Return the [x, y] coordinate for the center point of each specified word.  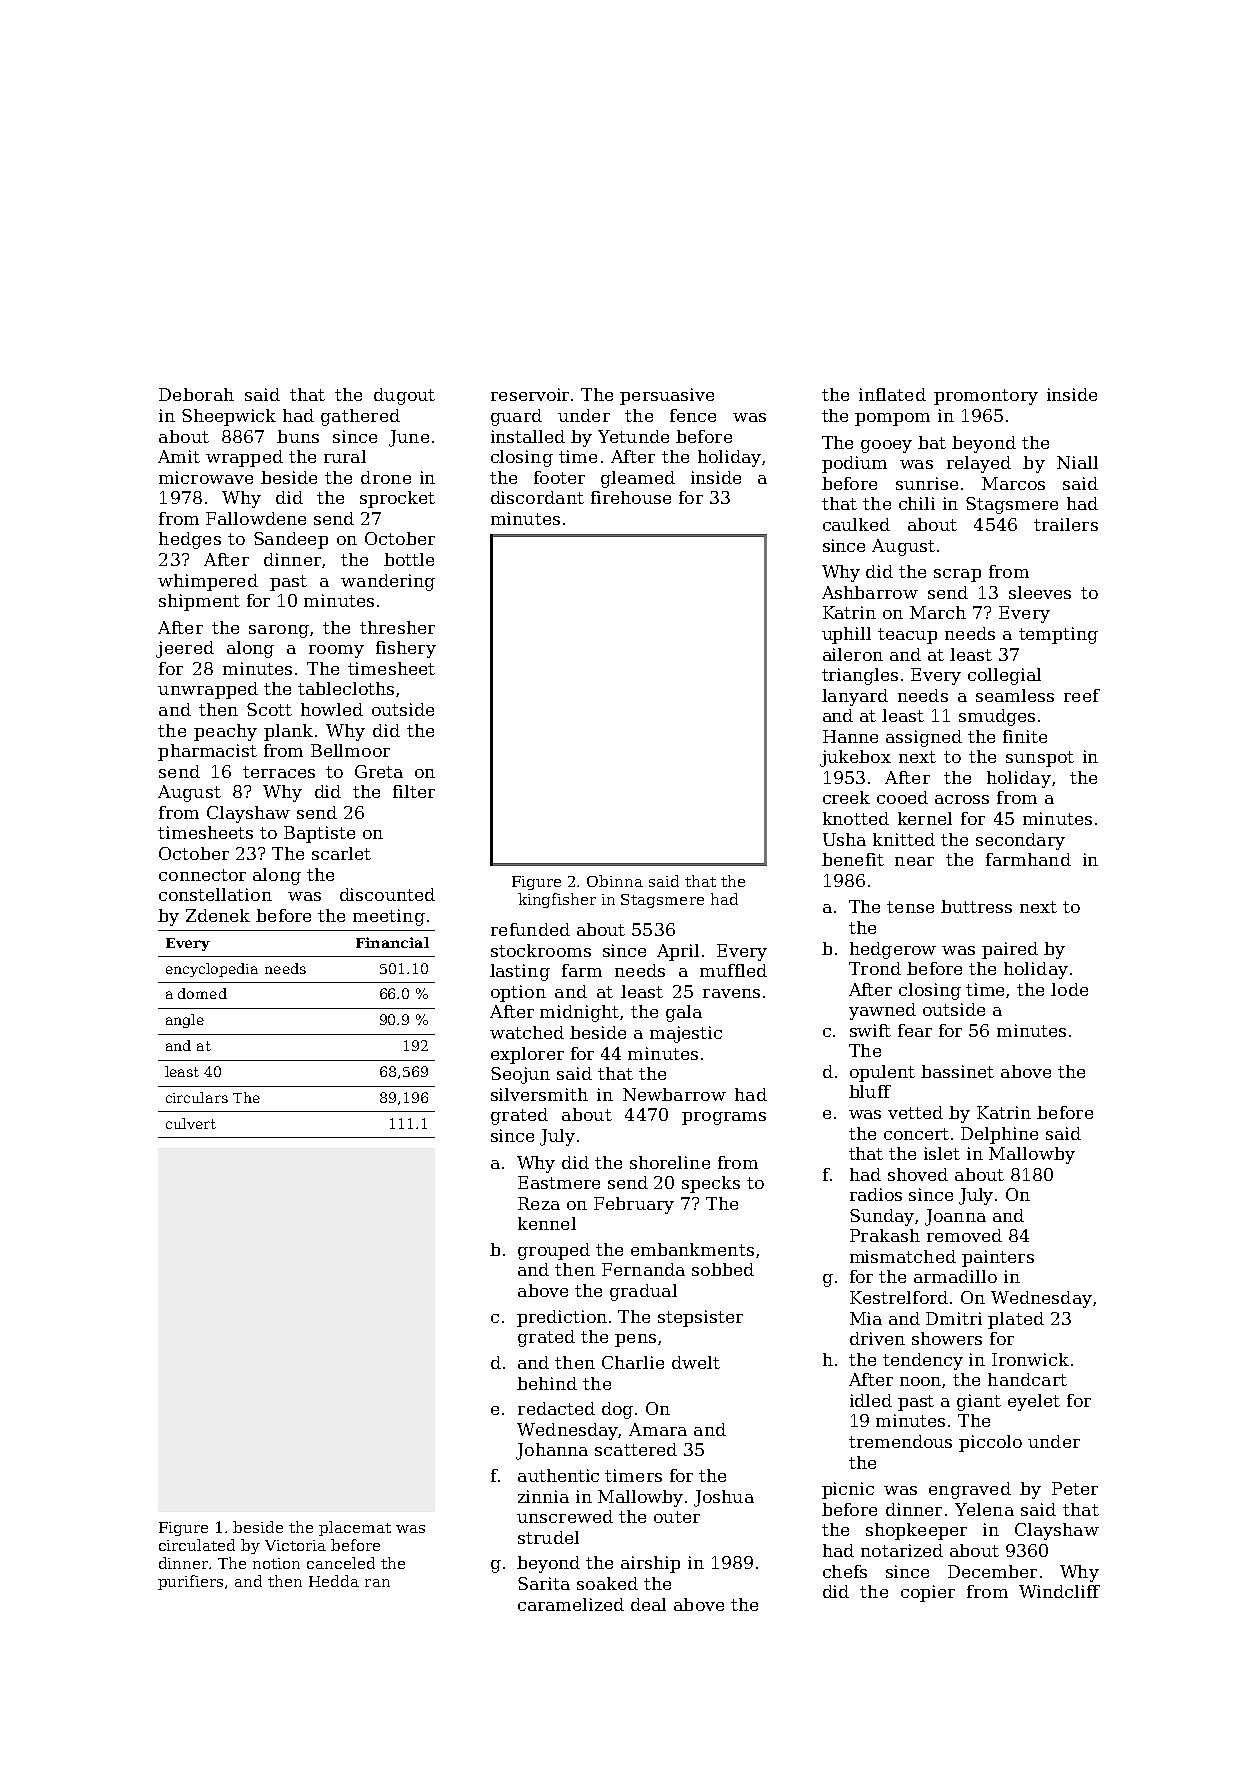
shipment [199, 602]
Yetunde [633, 436]
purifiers [190, 1582]
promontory [986, 397]
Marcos [1013, 483]
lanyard [855, 697]
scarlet [341, 853]
